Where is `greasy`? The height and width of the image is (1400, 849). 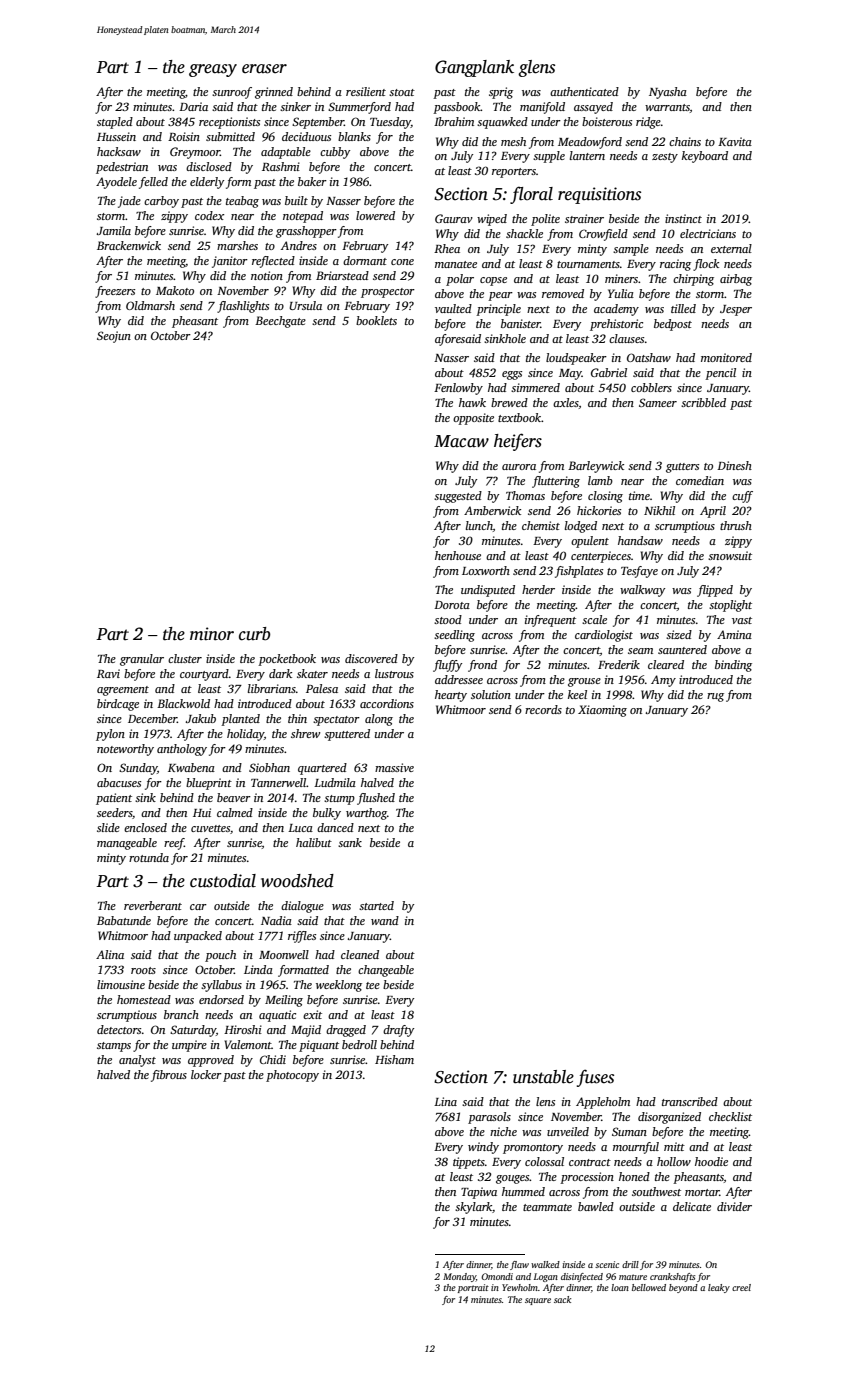
greasy is located at coordinates (213, 70).
